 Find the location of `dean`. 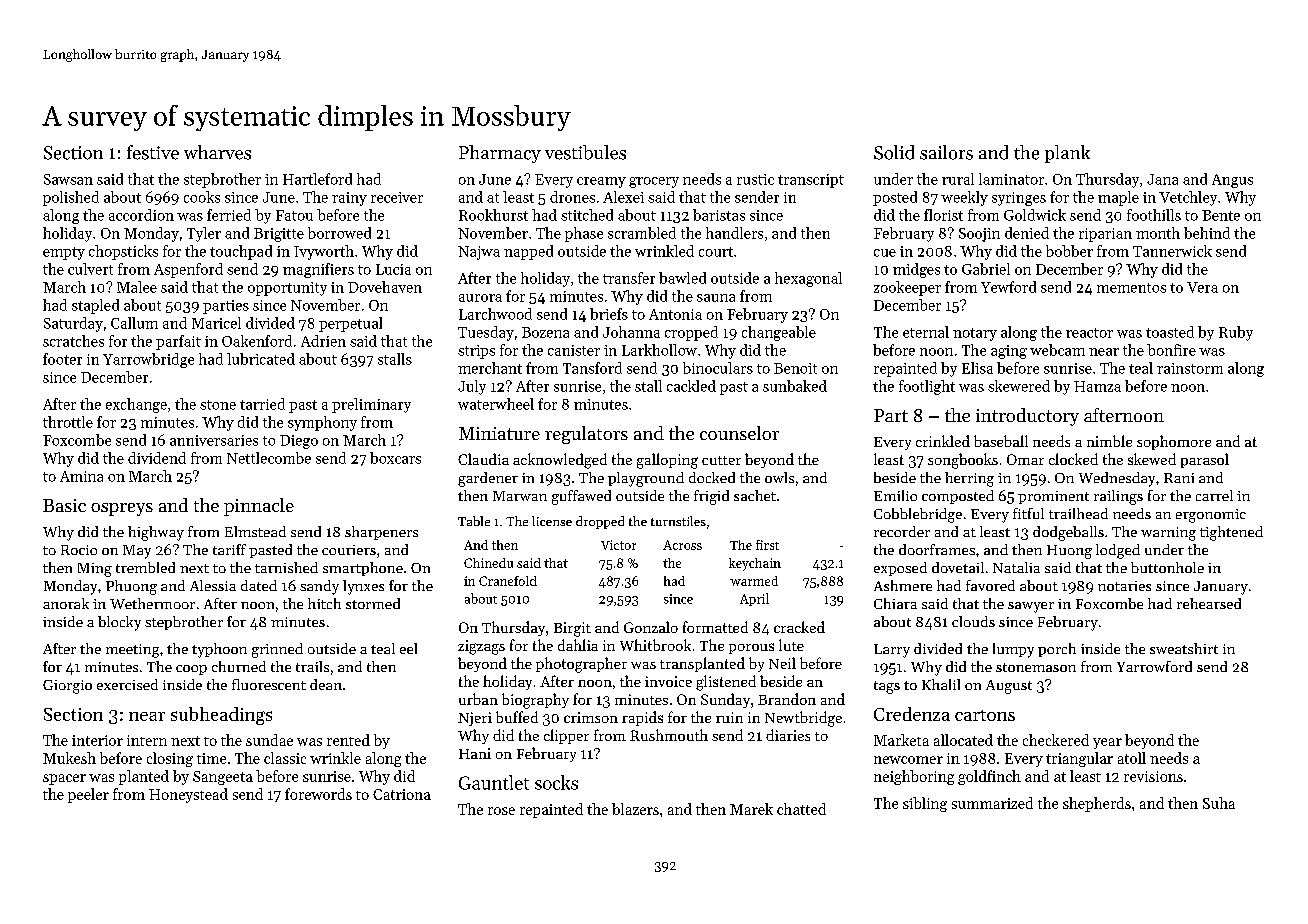

dean is located at coordinates (326, 684).
